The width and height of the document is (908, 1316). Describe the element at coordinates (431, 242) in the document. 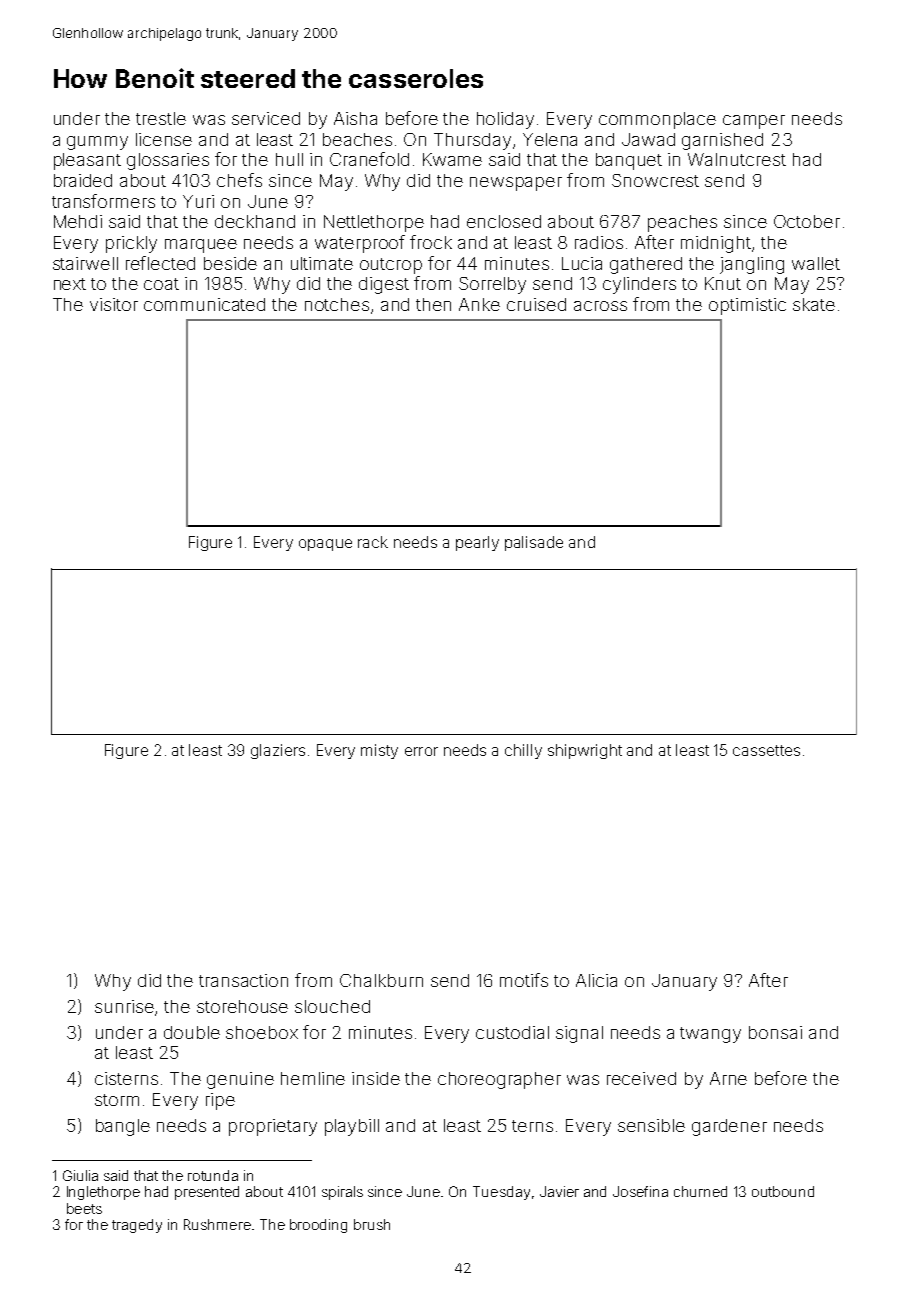

I see `frock` at that location.
